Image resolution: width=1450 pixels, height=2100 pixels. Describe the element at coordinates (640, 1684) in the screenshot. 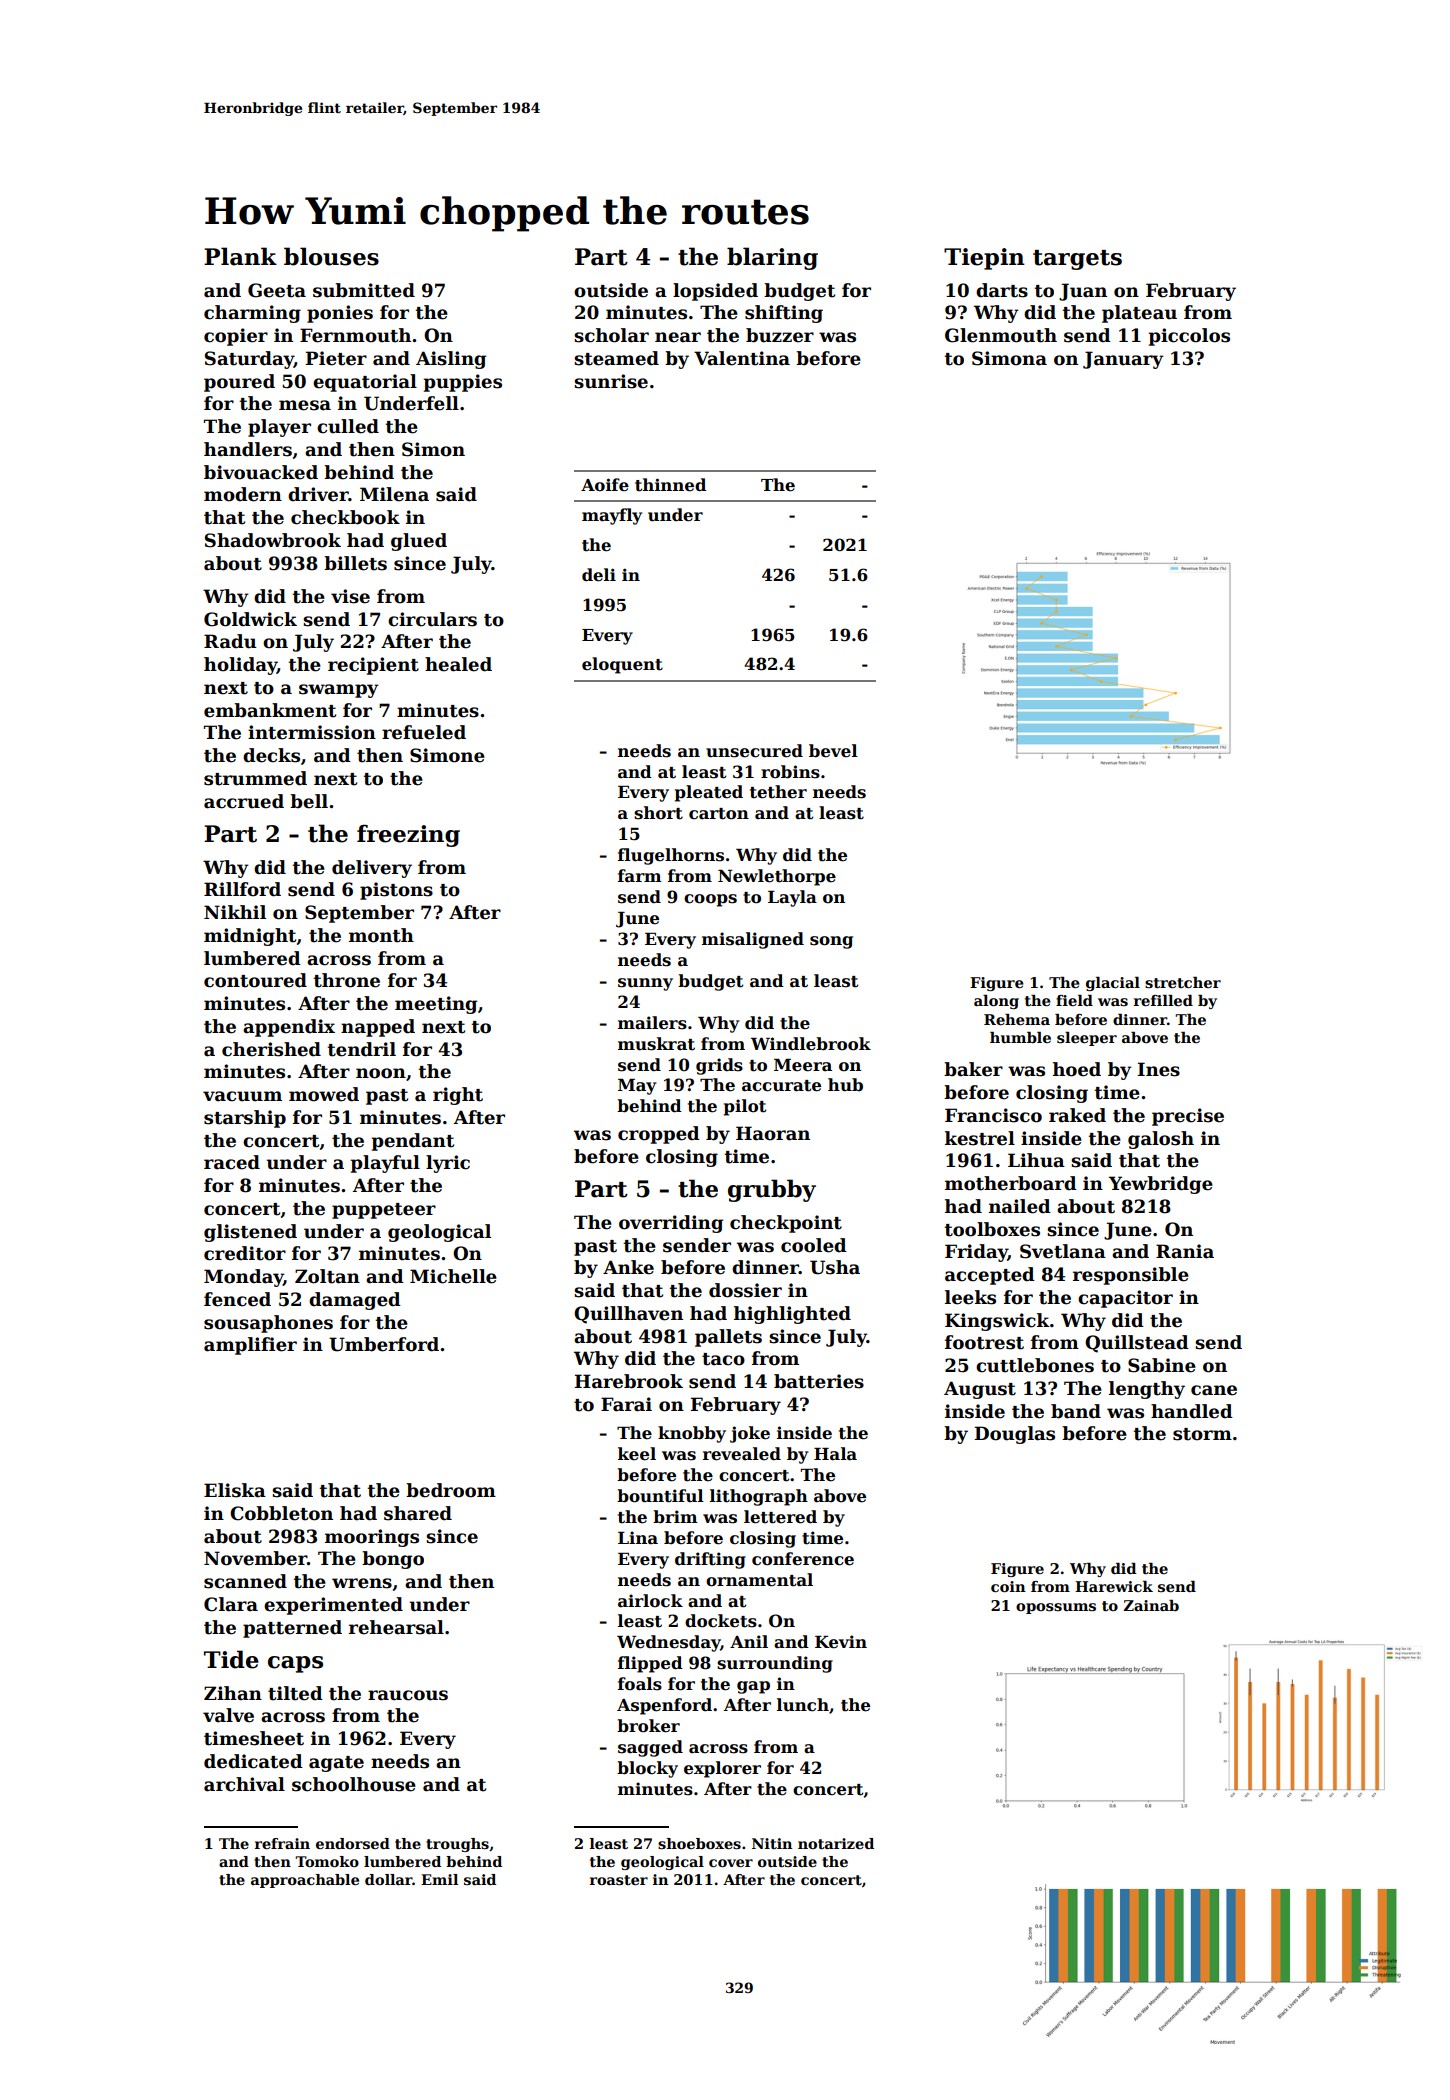

I see `foals` at that location.
